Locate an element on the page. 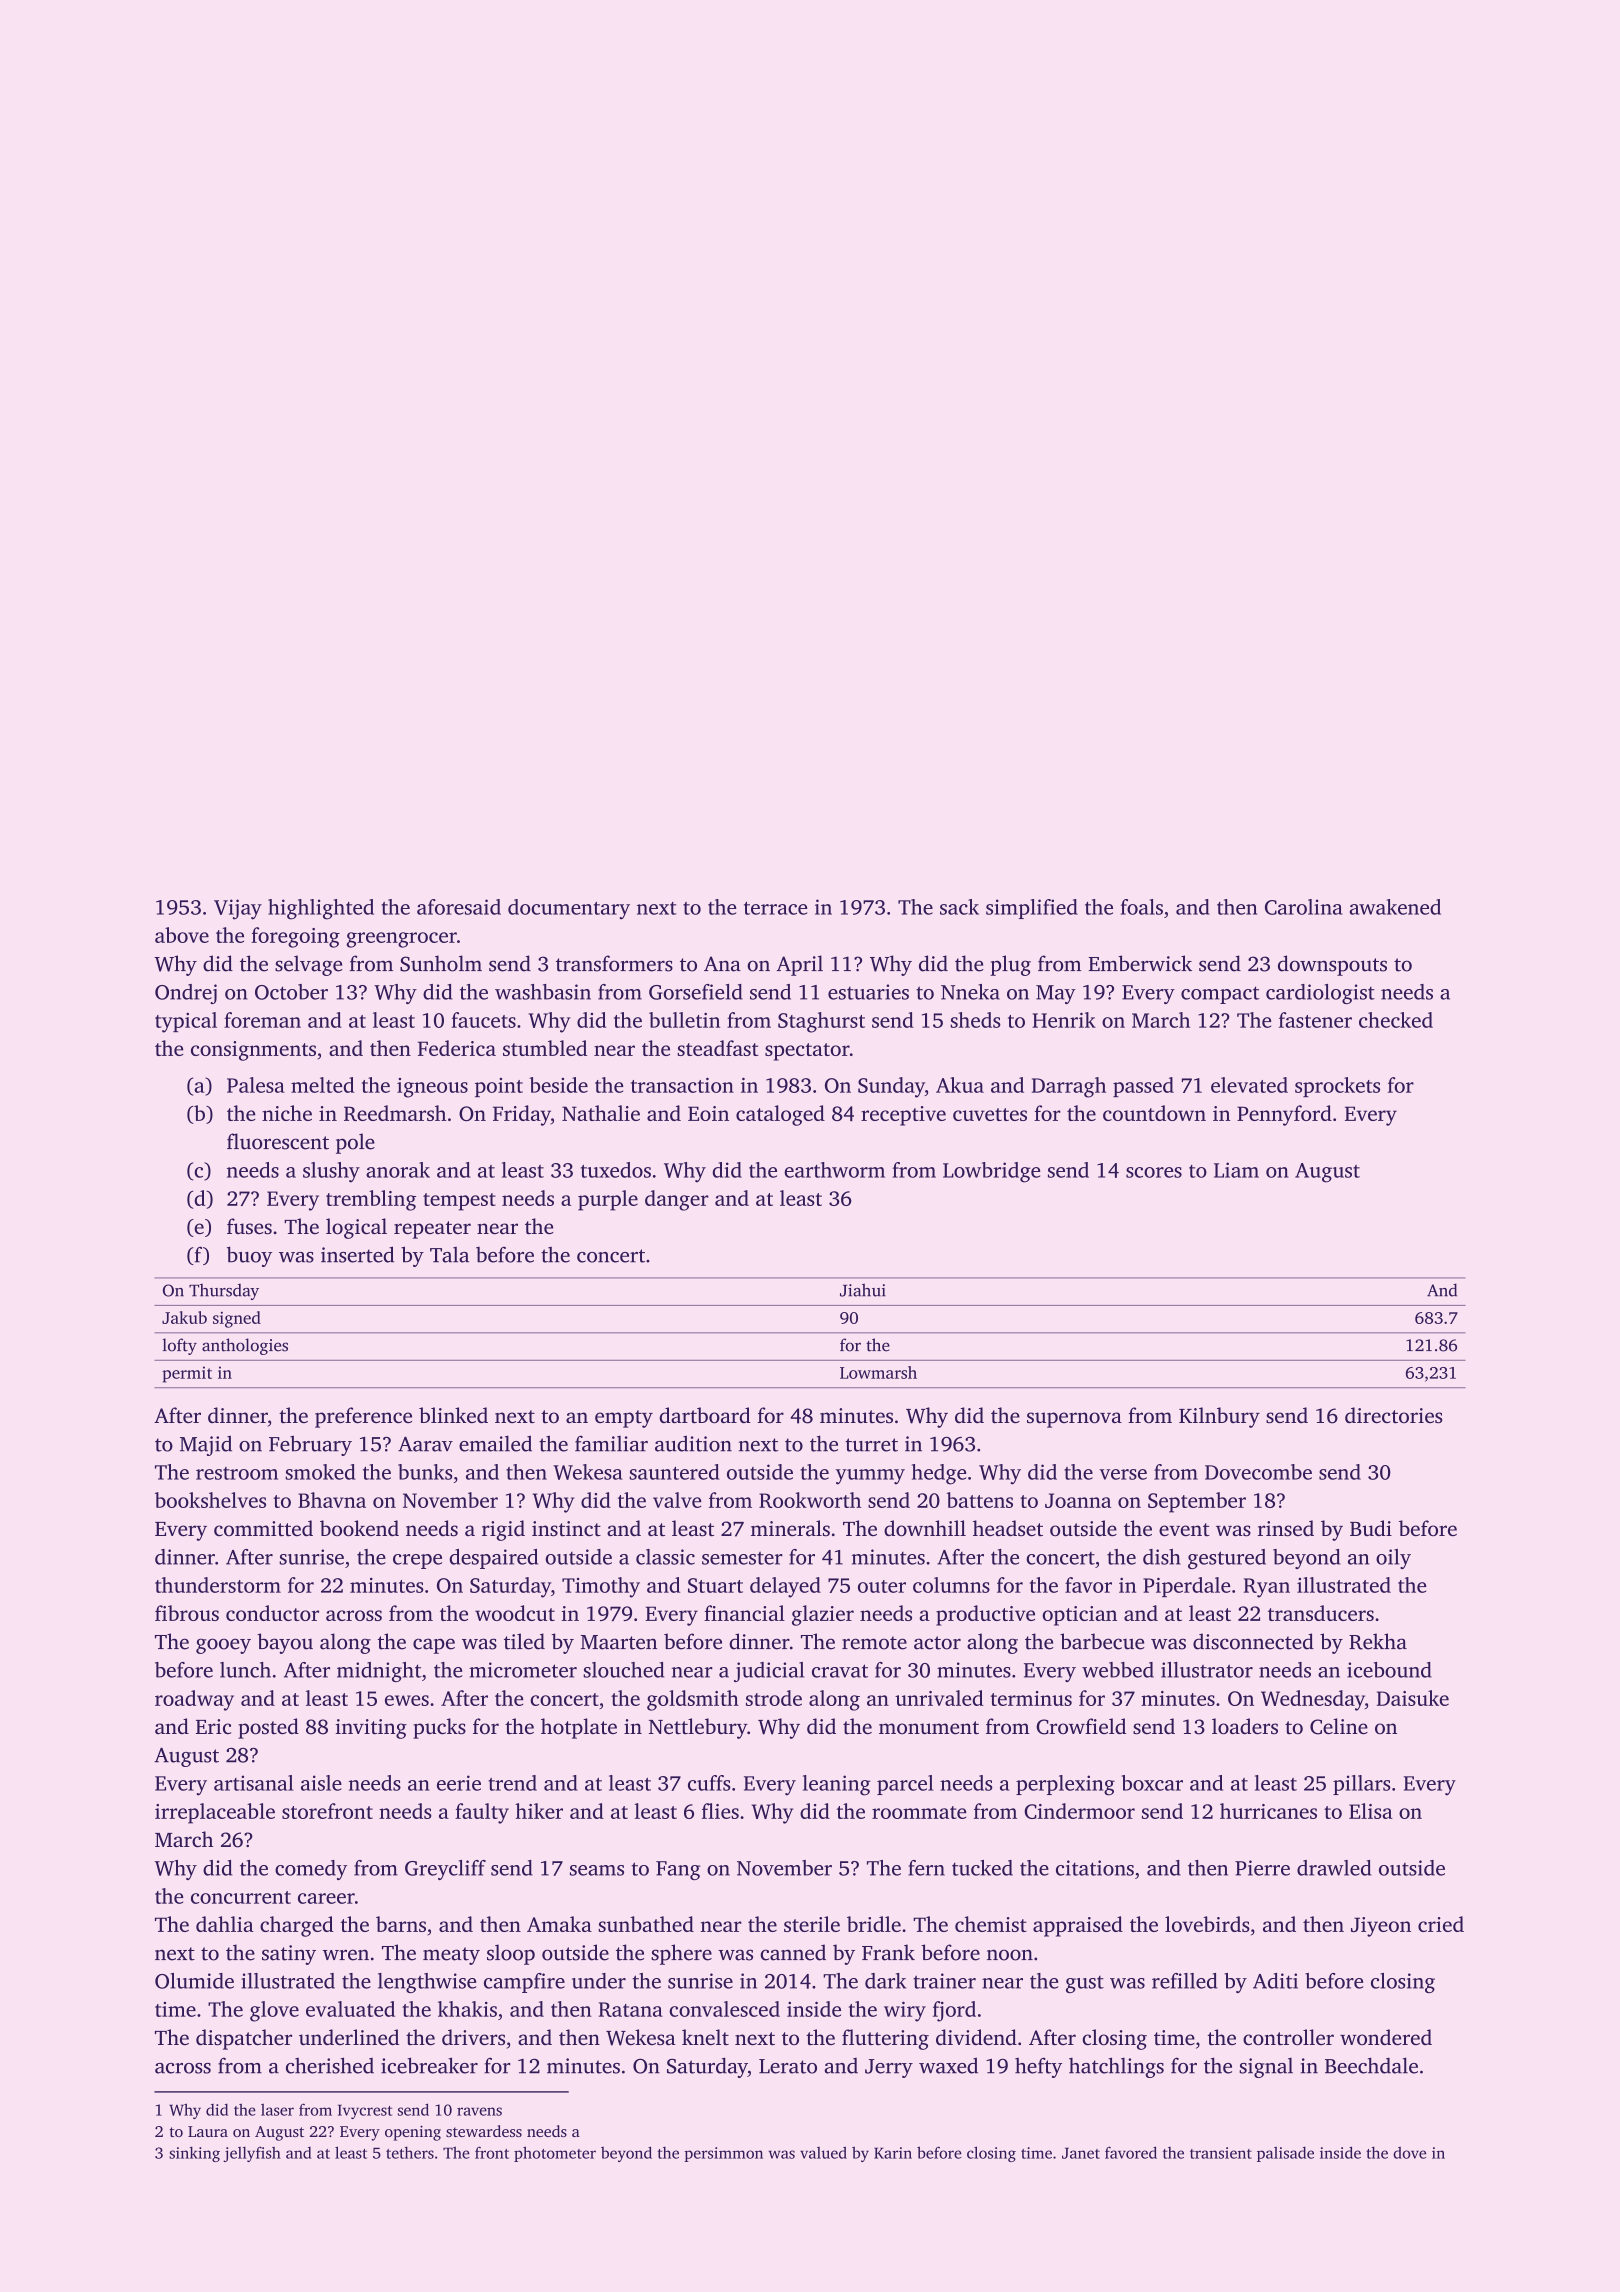 This document has width=1620, height=2292. sinking is located at coordinates (194, 2154).
